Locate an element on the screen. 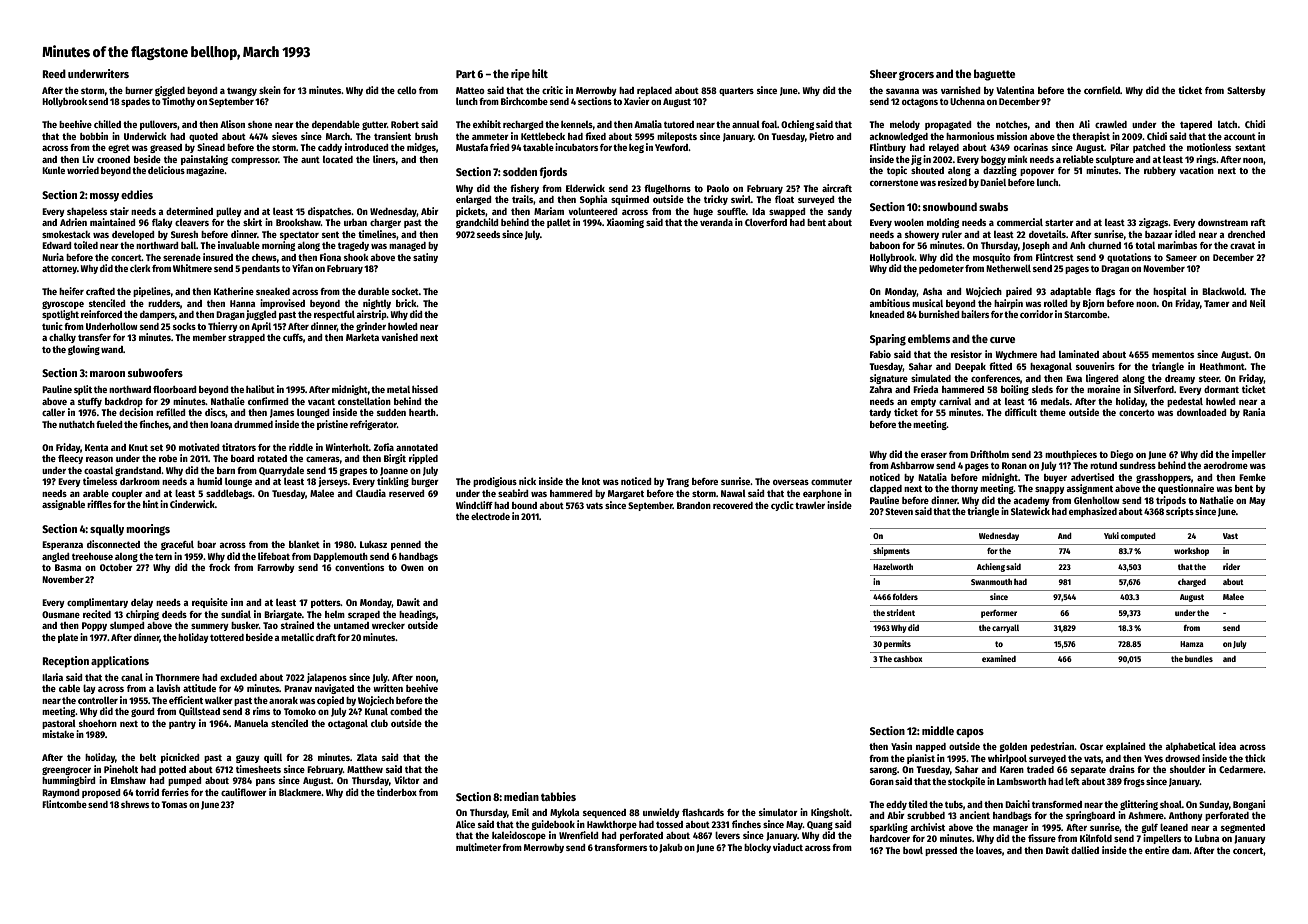  baguette is located at coordinates (994, 75).
